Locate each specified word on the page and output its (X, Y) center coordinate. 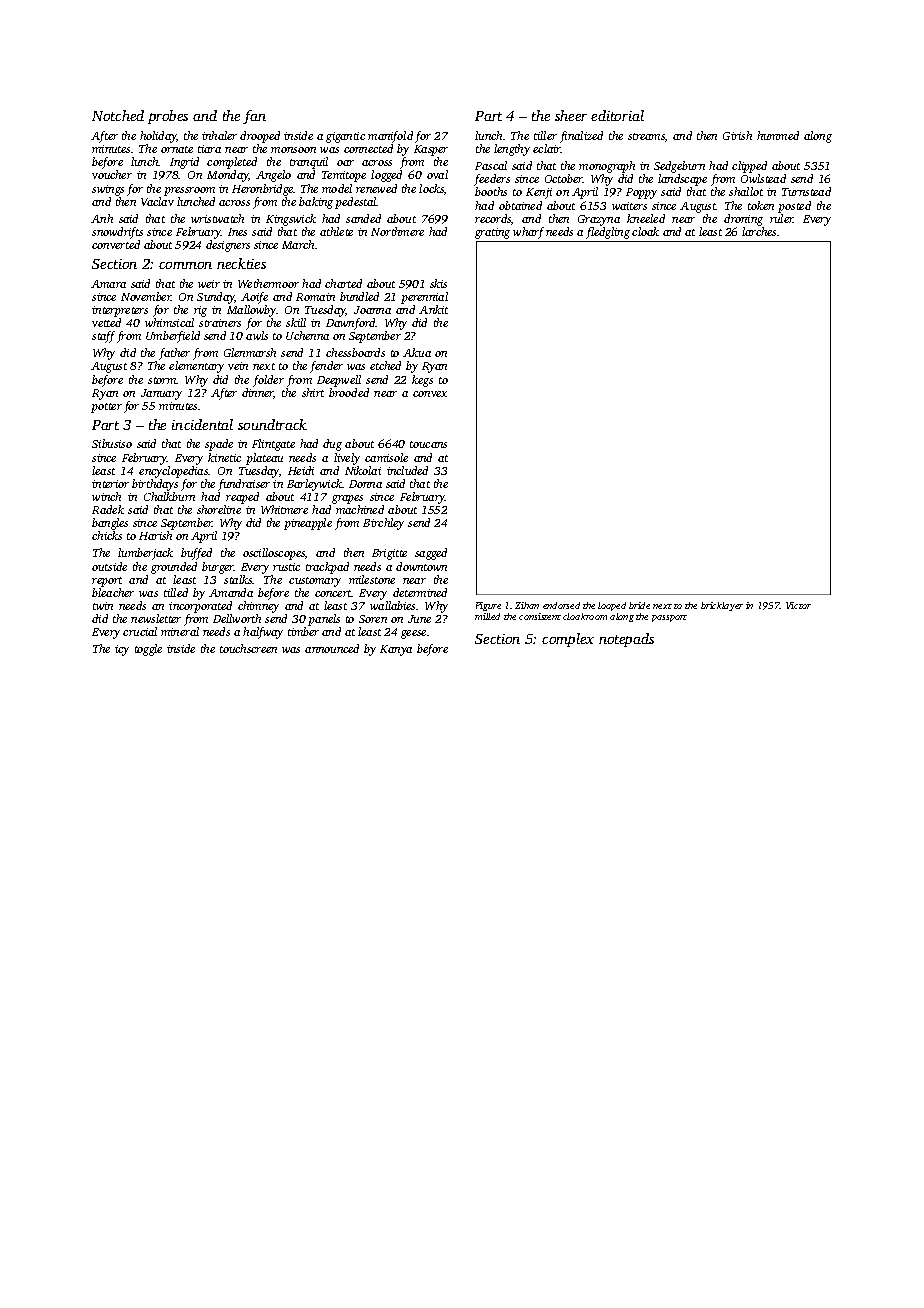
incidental (202, 424)
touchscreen (248, 648)
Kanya (396, 650)
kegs (422, 381)
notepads (626, 640)
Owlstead (763, 178)
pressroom (189, 191)
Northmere (397, 231)
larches (759, 231)
